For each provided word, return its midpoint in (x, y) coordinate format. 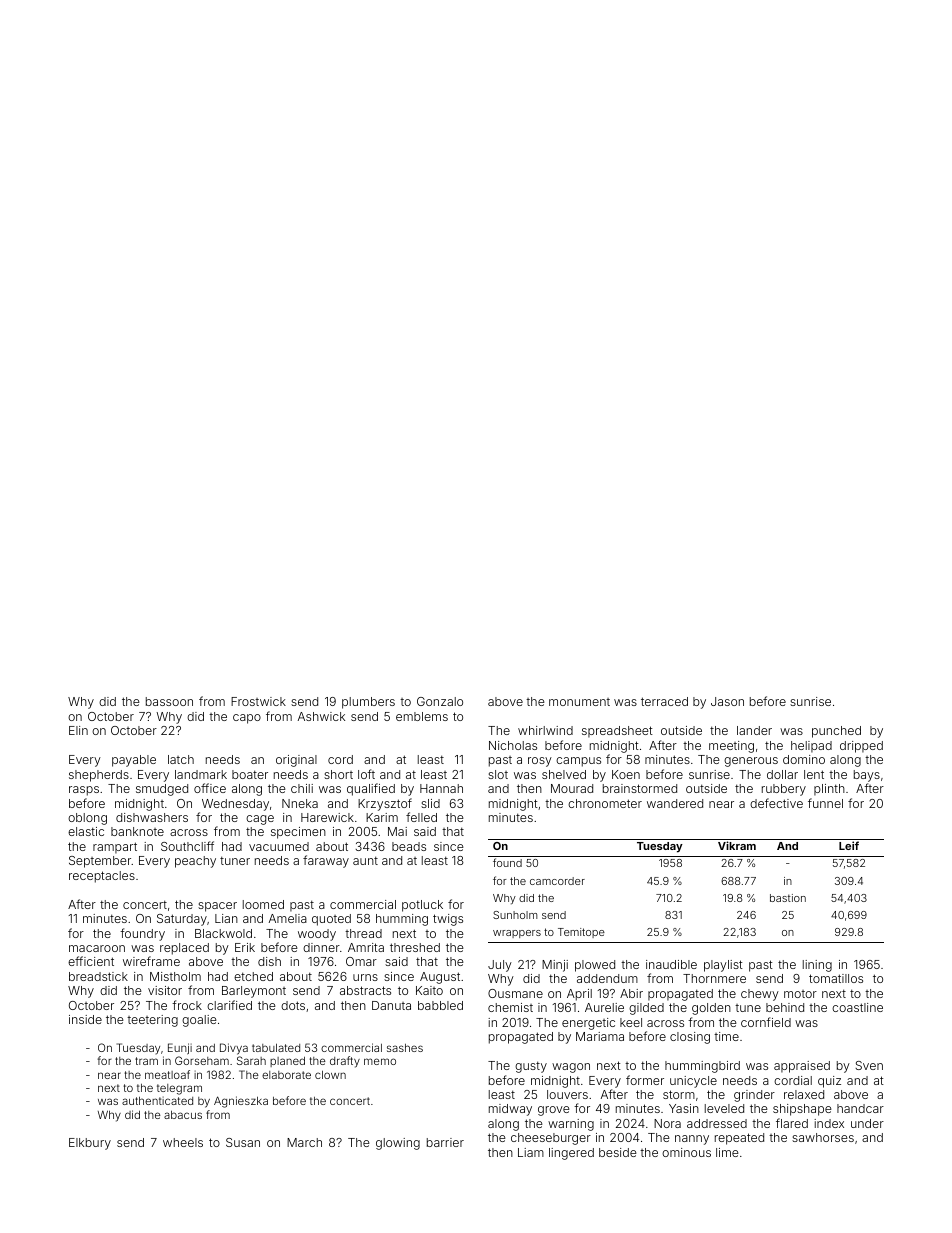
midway (510, 1110)
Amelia (288, 918)
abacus (183, 1114)
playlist (723, 966)
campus (578, 762)
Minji (555, 966)
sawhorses (823, 1137)
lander (754, 730)
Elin (78, 730)
